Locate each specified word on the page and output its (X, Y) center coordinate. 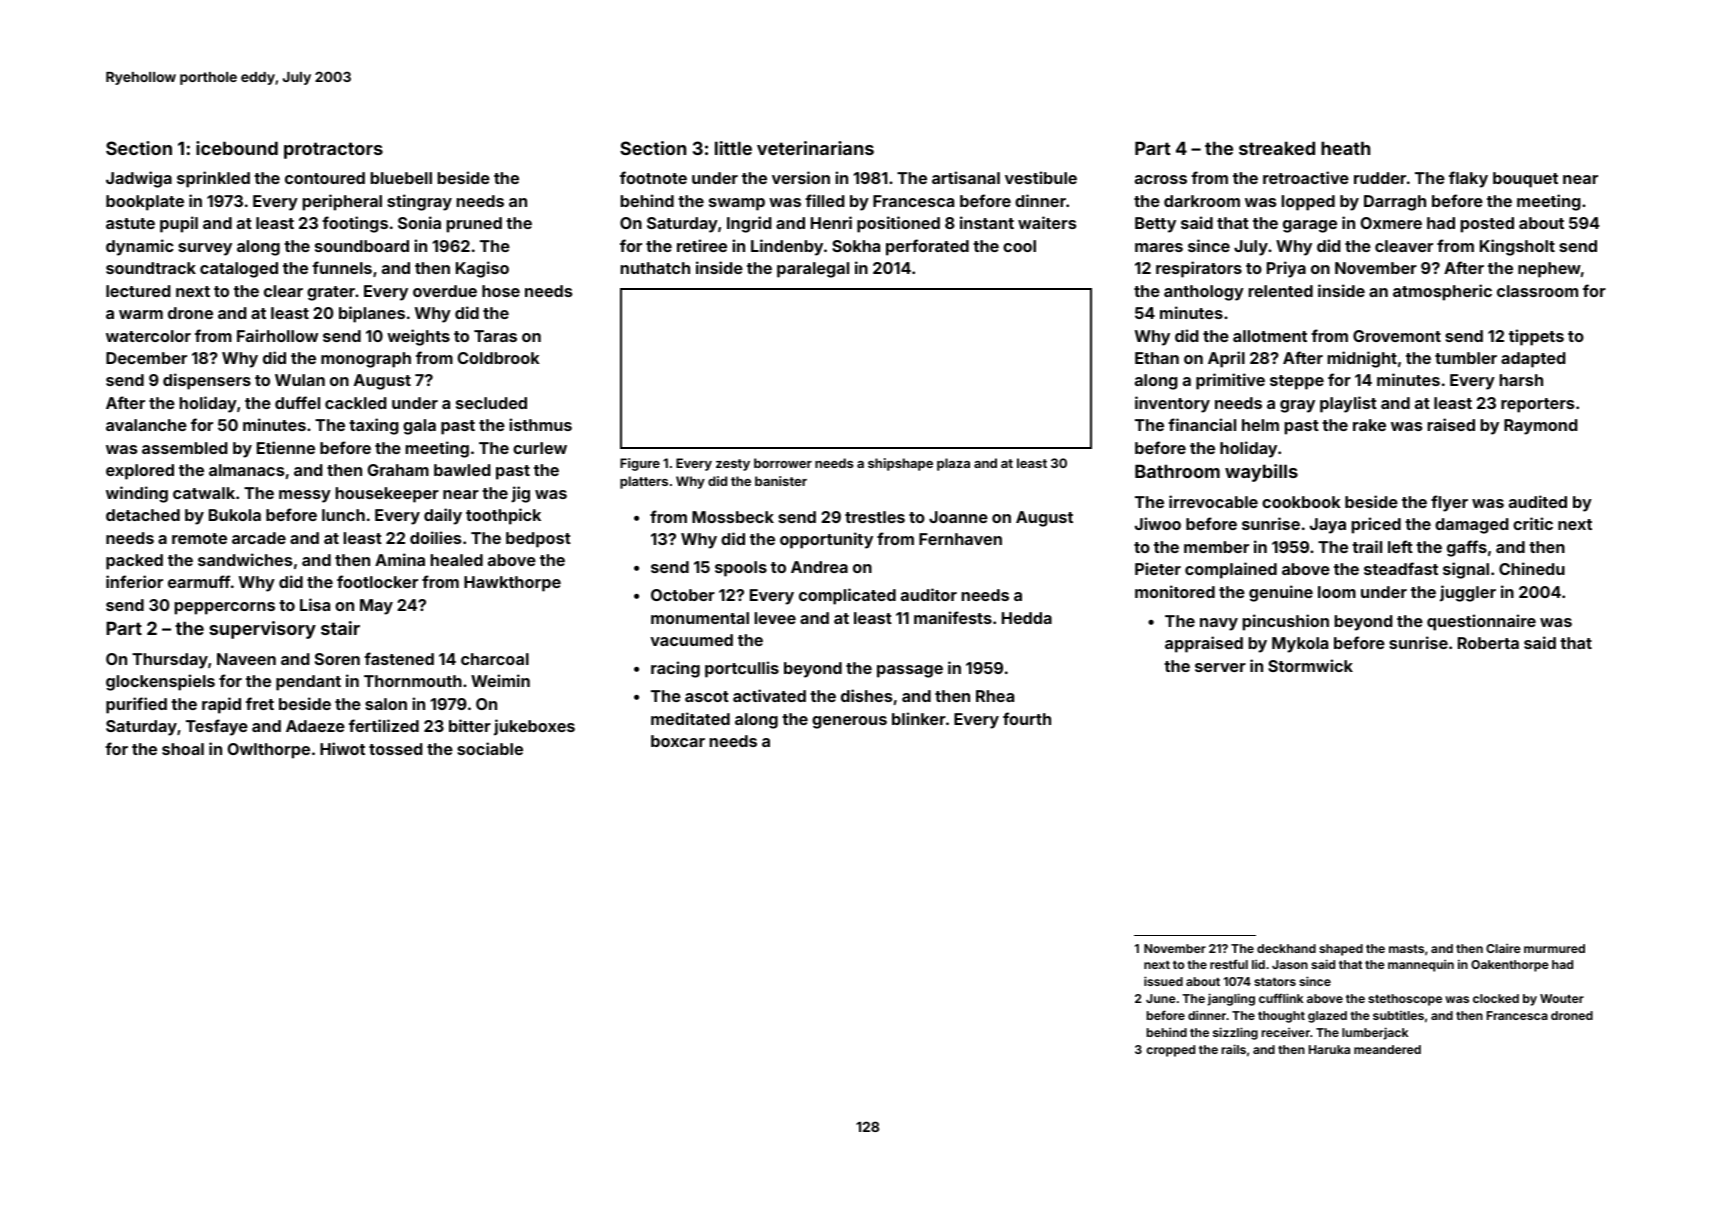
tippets (1536, 337)
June (1161, 998)
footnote (653, 177)
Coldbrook (499, 358)
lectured (138, 291)
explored (140, 472)
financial (1202, 424)
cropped (1170, 1051)
